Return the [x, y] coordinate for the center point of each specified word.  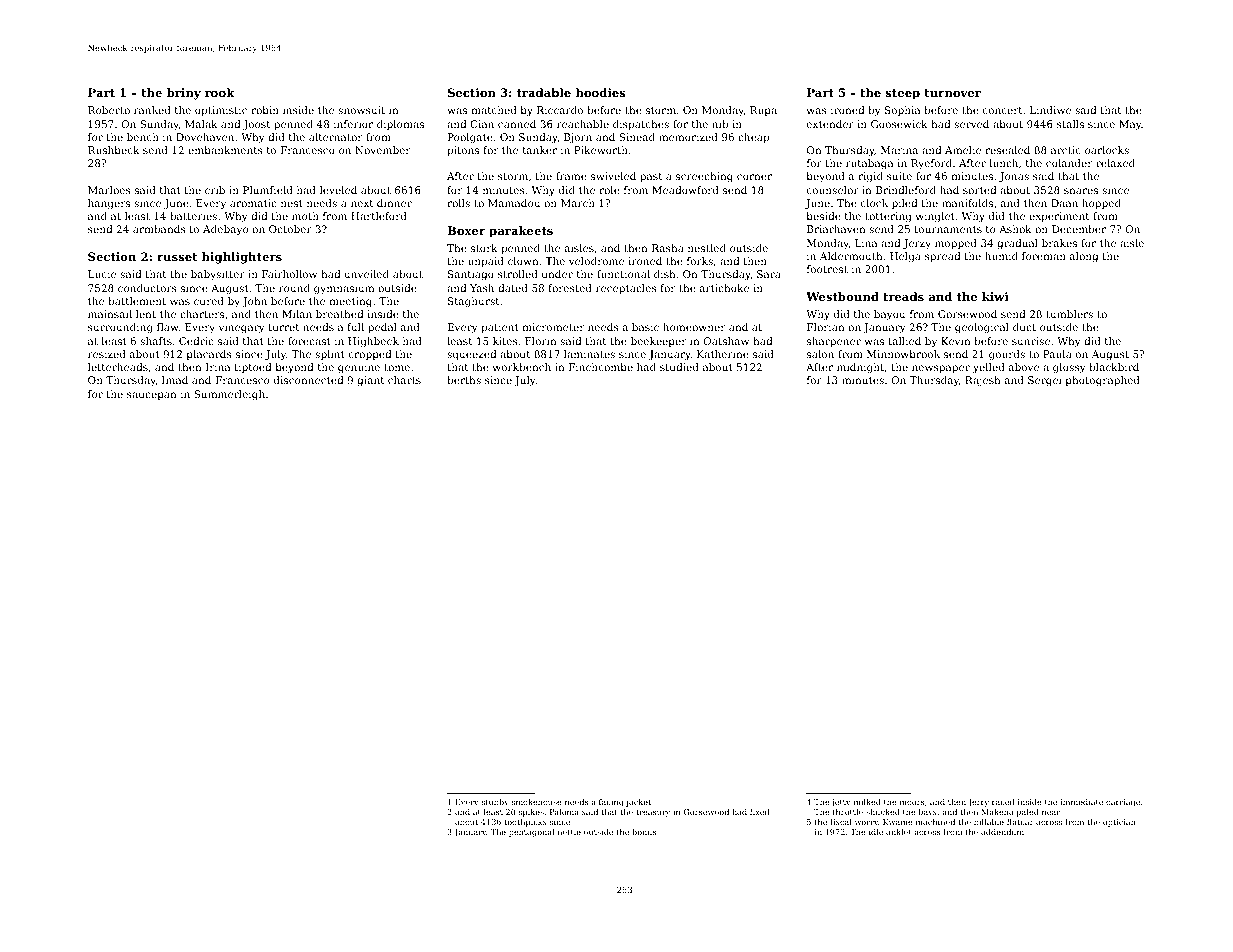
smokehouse [537, 802]
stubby [495, 803]
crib [215, 190]
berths [464, 380]
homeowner [694, 327]
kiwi [995, 296]
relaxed [1115, 163]
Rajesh [983, 381]
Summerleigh [229, 395]
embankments [225, 150]
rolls [458, 203]
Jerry [978, 803]
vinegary [242, 328]
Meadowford [685, 190]
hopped [1101, 204]
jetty [840, 803]
